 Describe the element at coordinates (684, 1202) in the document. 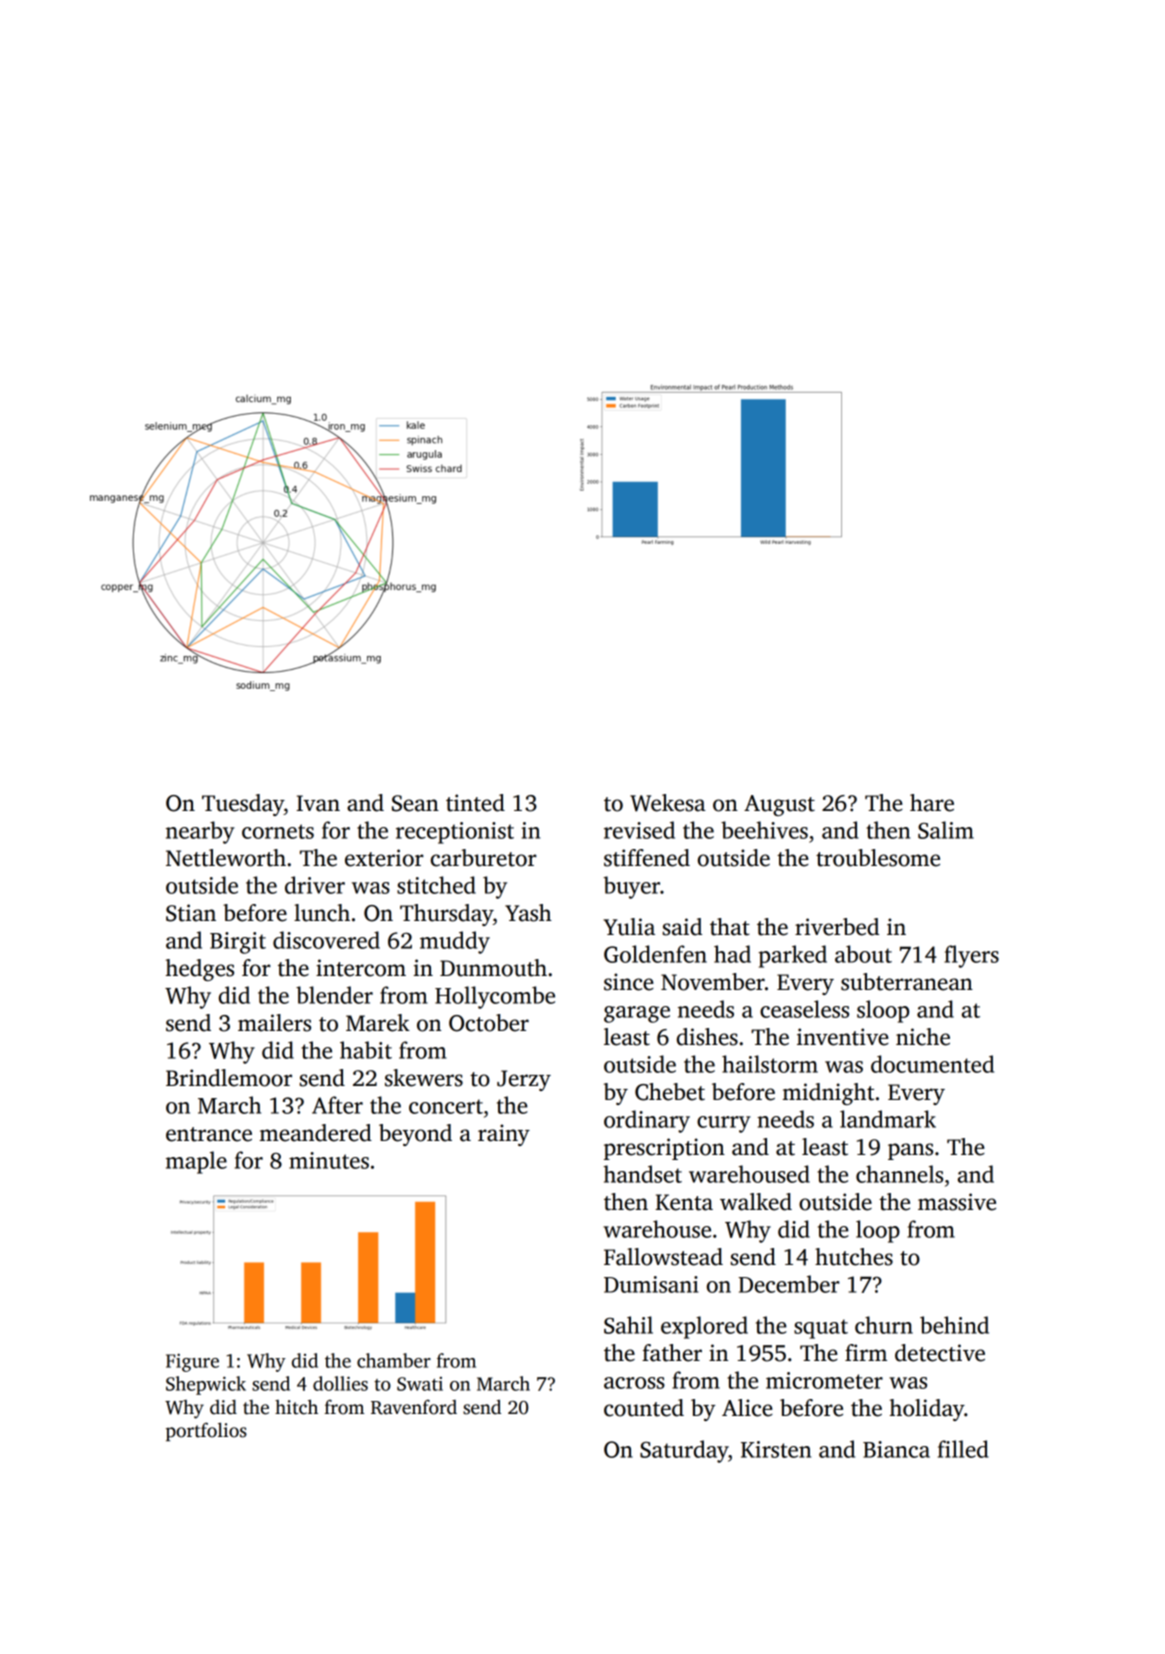

I see `Kenta` at that location.
